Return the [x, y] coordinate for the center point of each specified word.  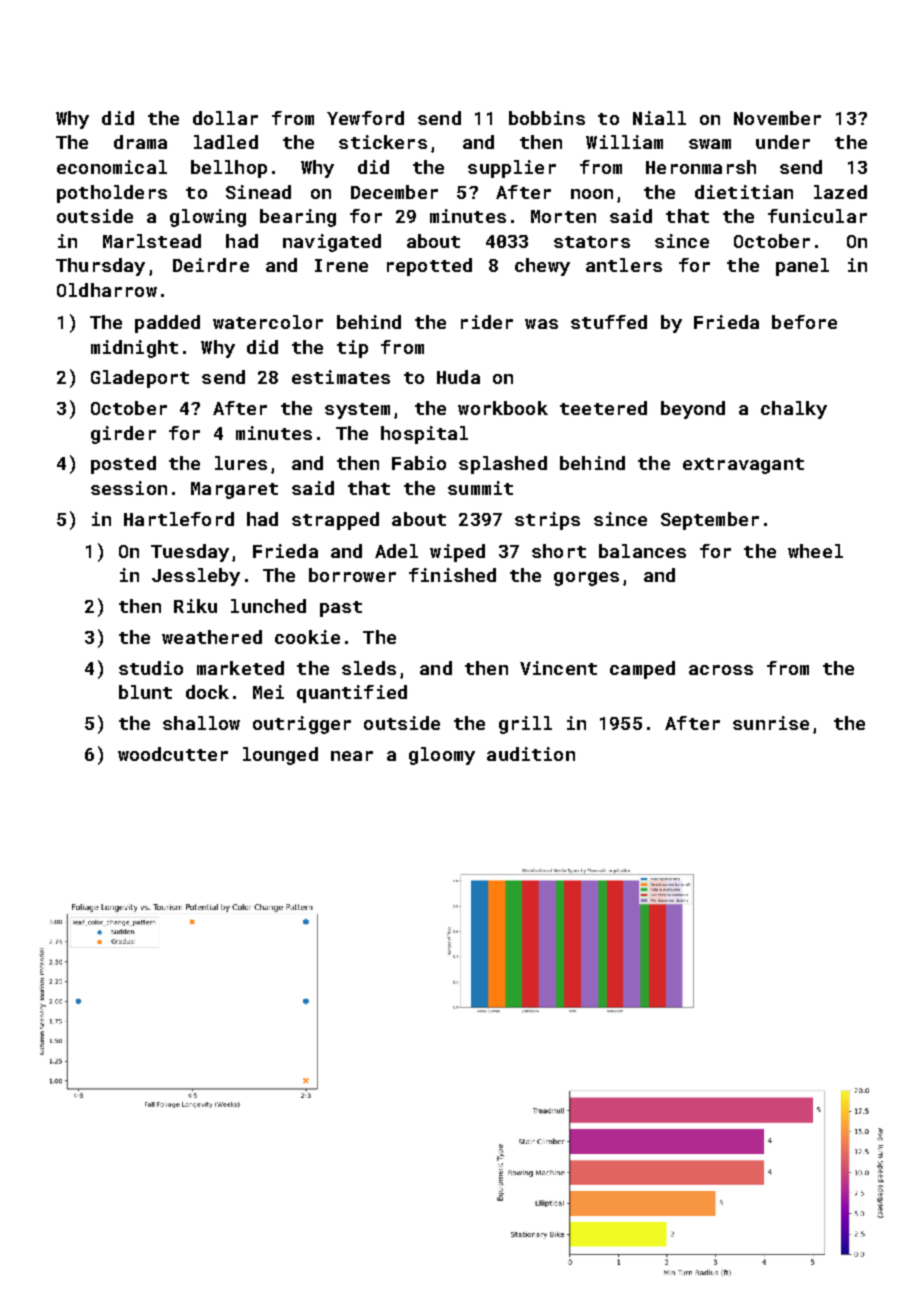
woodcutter [173, 754]
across [721, 670]
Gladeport [140, 379]
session [129, 488]
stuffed [609, 322]
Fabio [419, 463]
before [804, 322]
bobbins [547, 118]
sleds [369, 668]
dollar [225, 118]
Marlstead [152, 241]
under [783, 142]
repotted [429, 267]
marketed [240, 668]
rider [487, 322]
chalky [794, 410]
